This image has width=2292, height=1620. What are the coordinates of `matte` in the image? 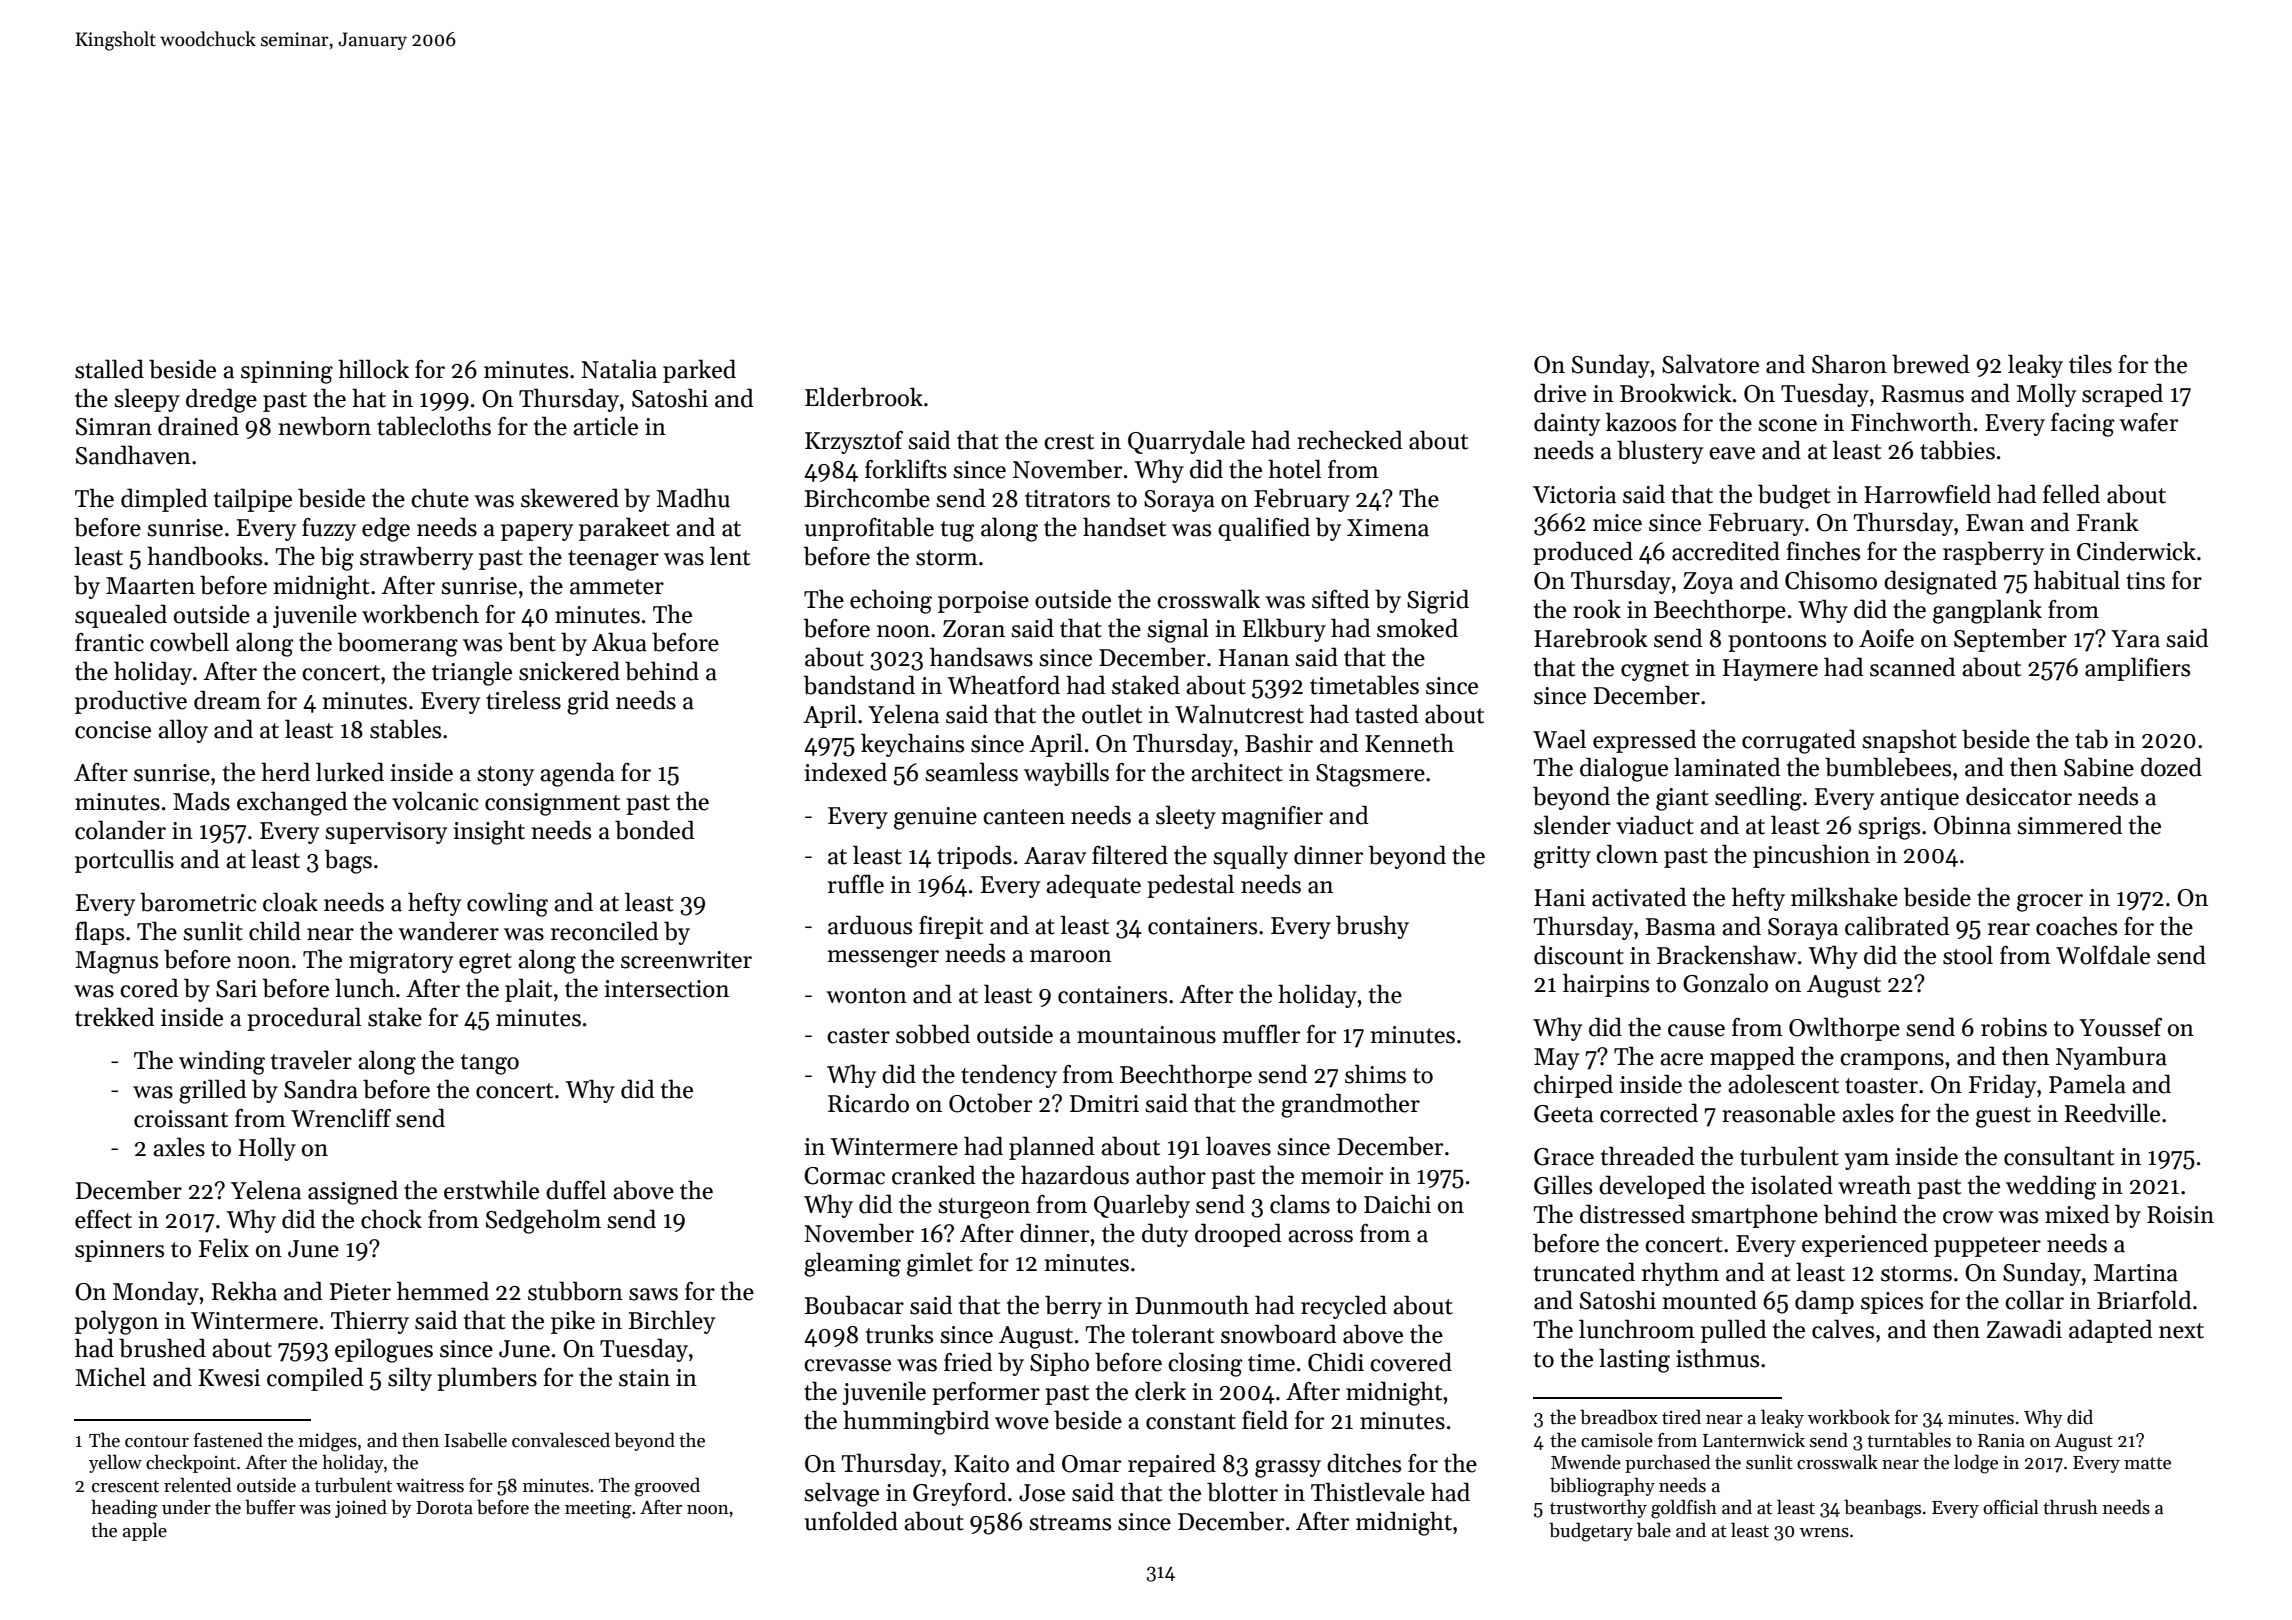 It's located at (2147, 1463).
